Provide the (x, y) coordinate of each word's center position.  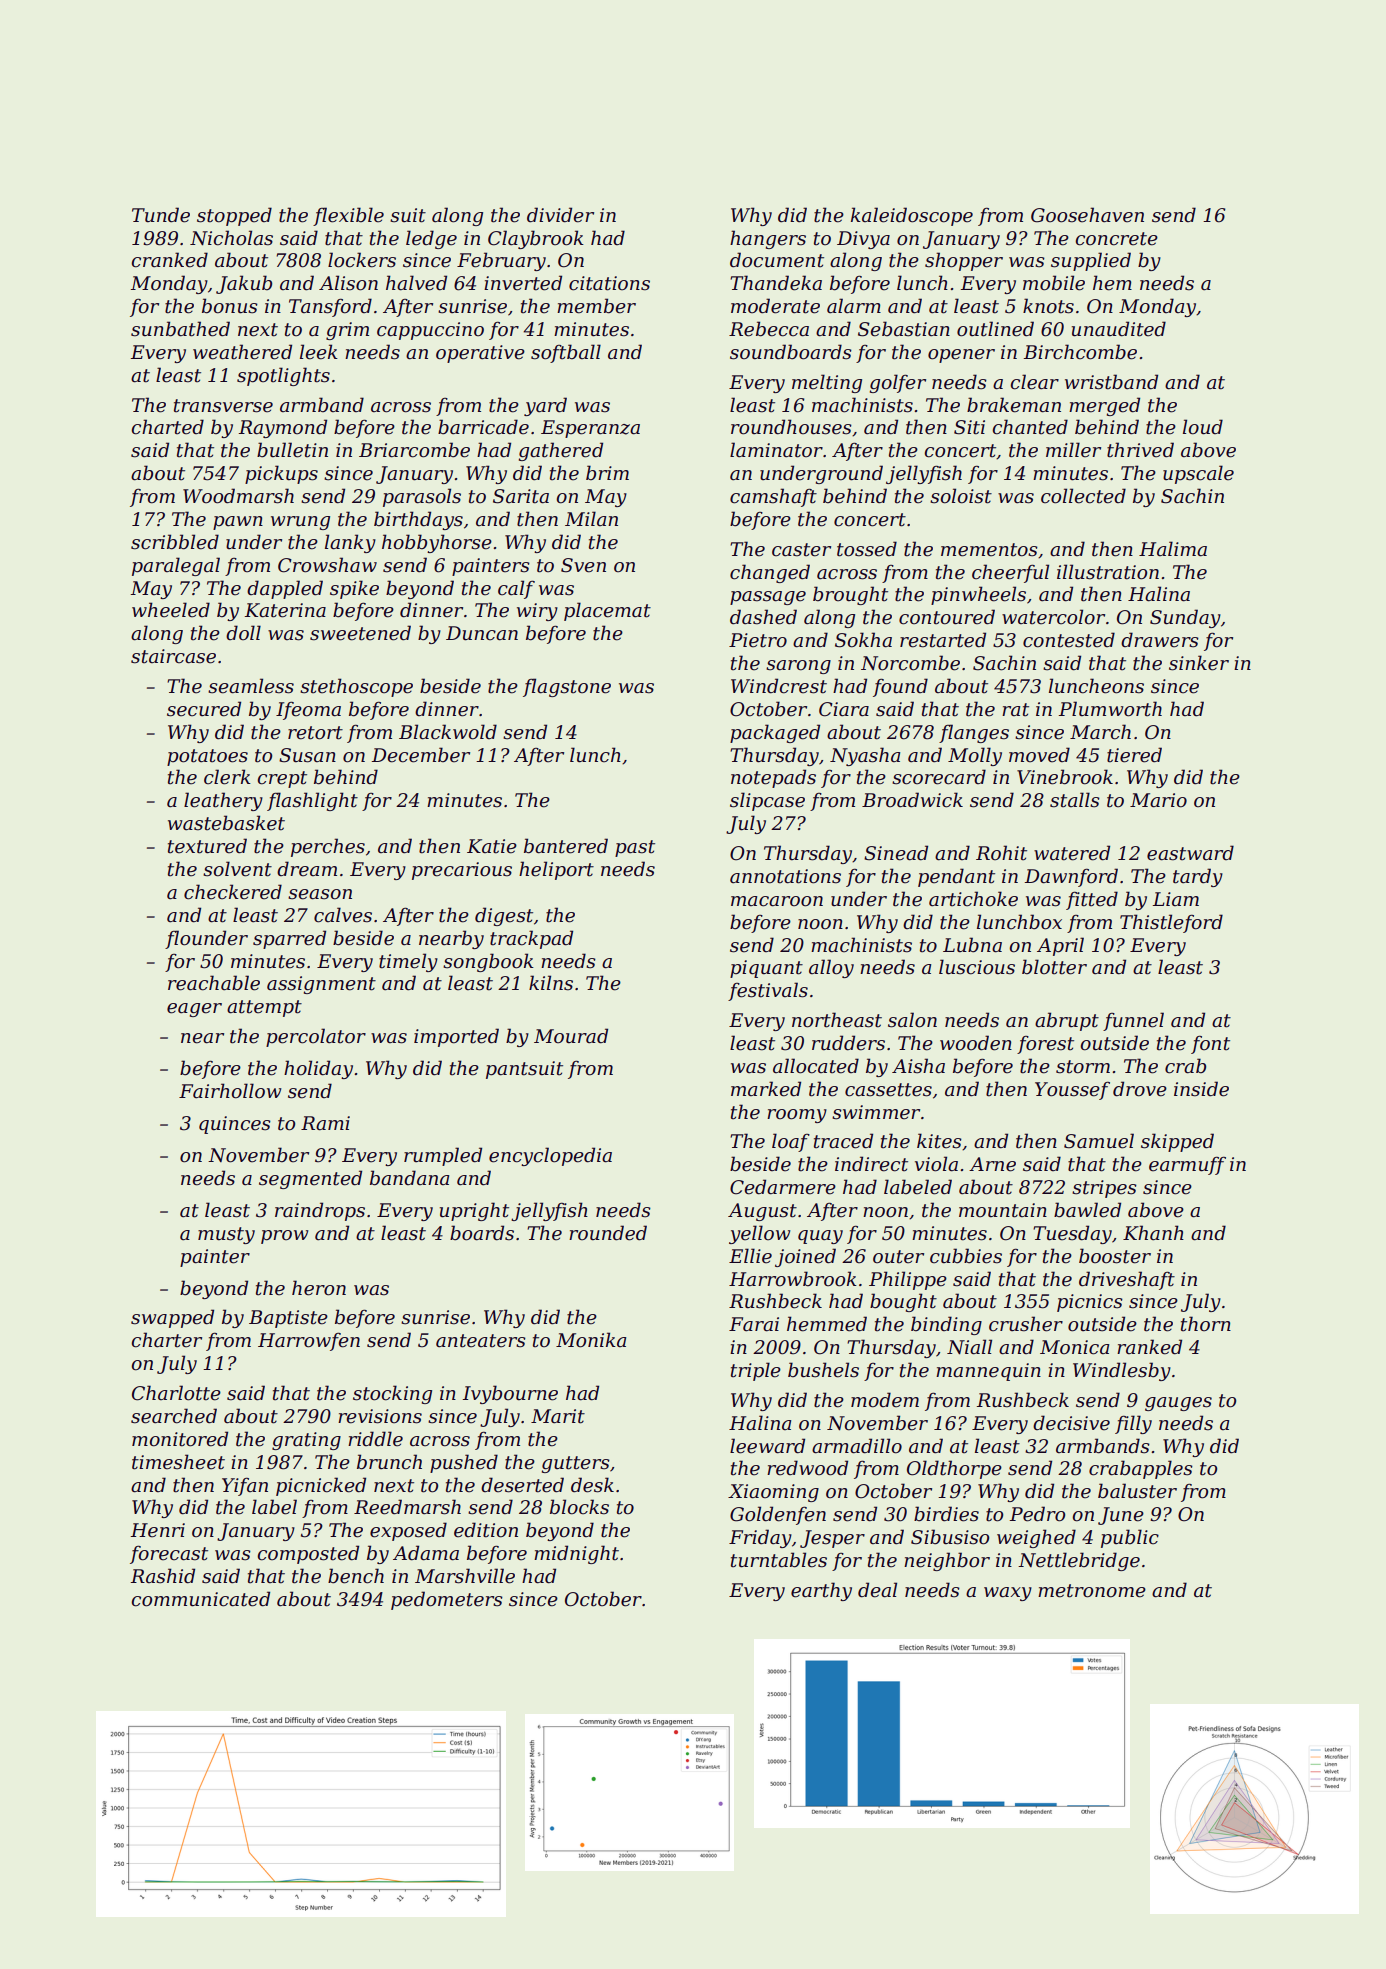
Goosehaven (1087, 215)
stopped (234, 216)
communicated (200, 1599)
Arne (992, 1164)
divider (560, 215)
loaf (791, 1142)
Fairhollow (230, 1091)
